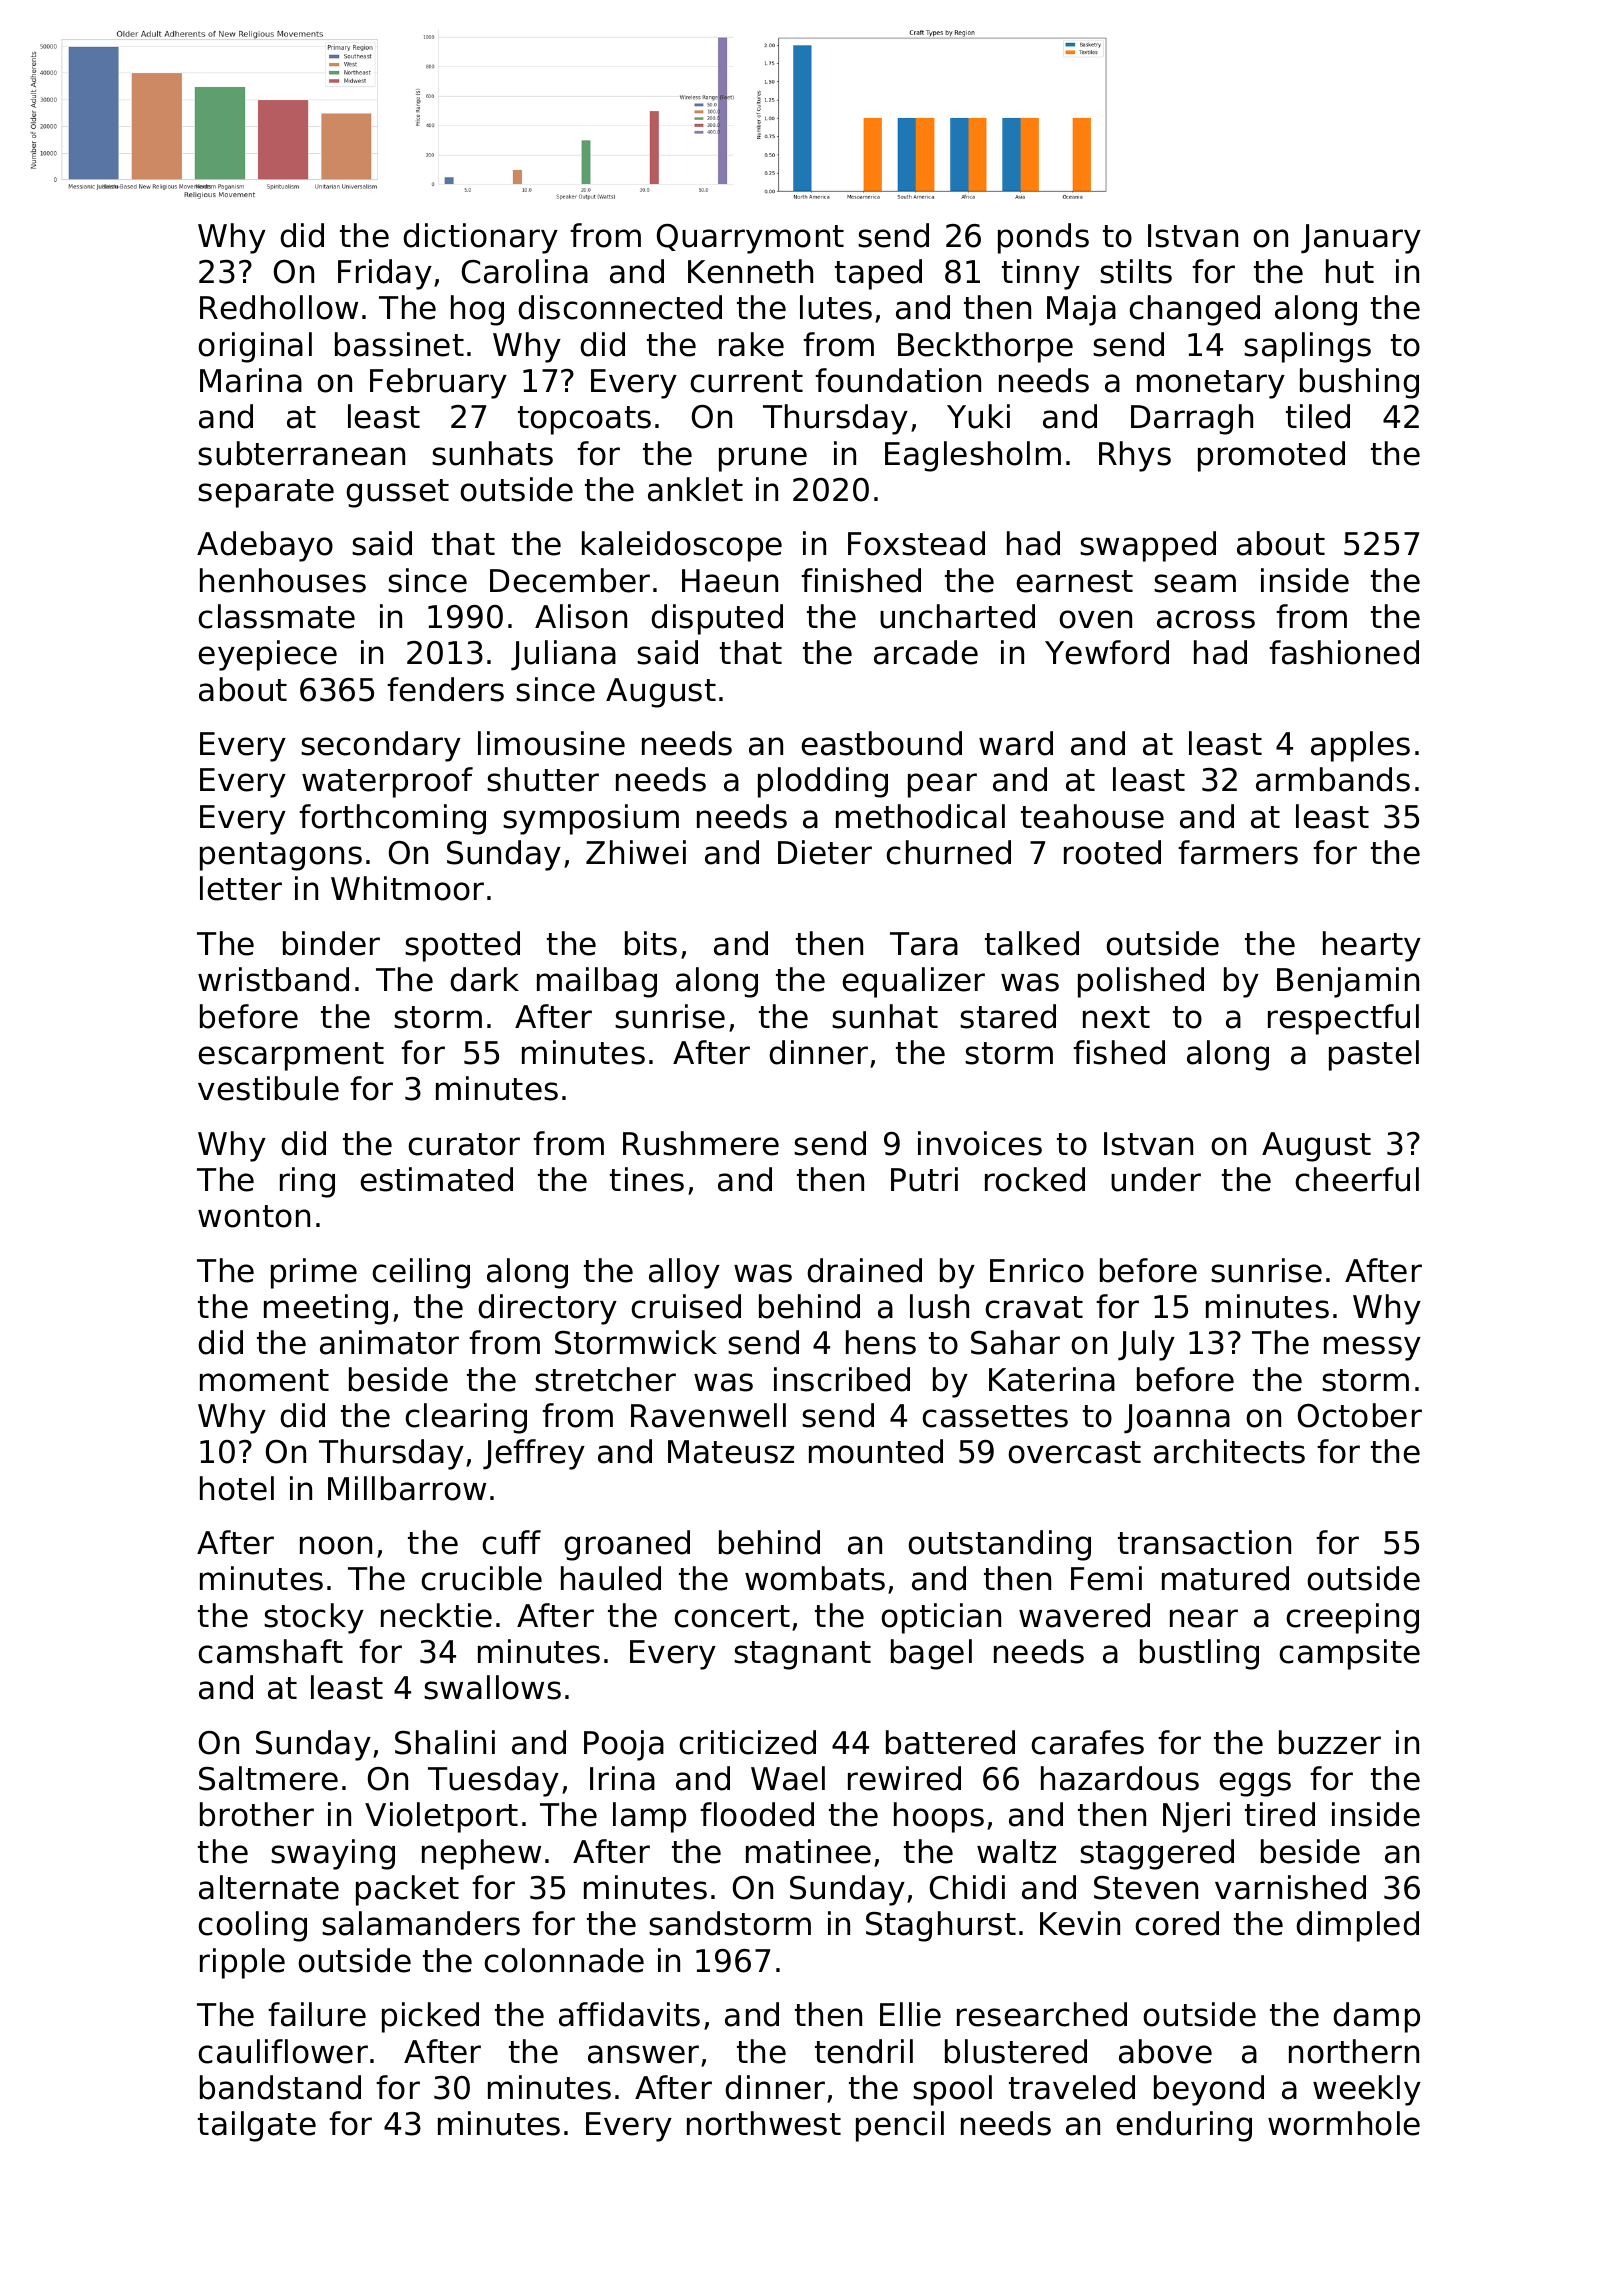 The height and width of the document is (2292, 1620). Describe the element at coordinates (1318, 416) in the document. I see `tiled` at that location.
